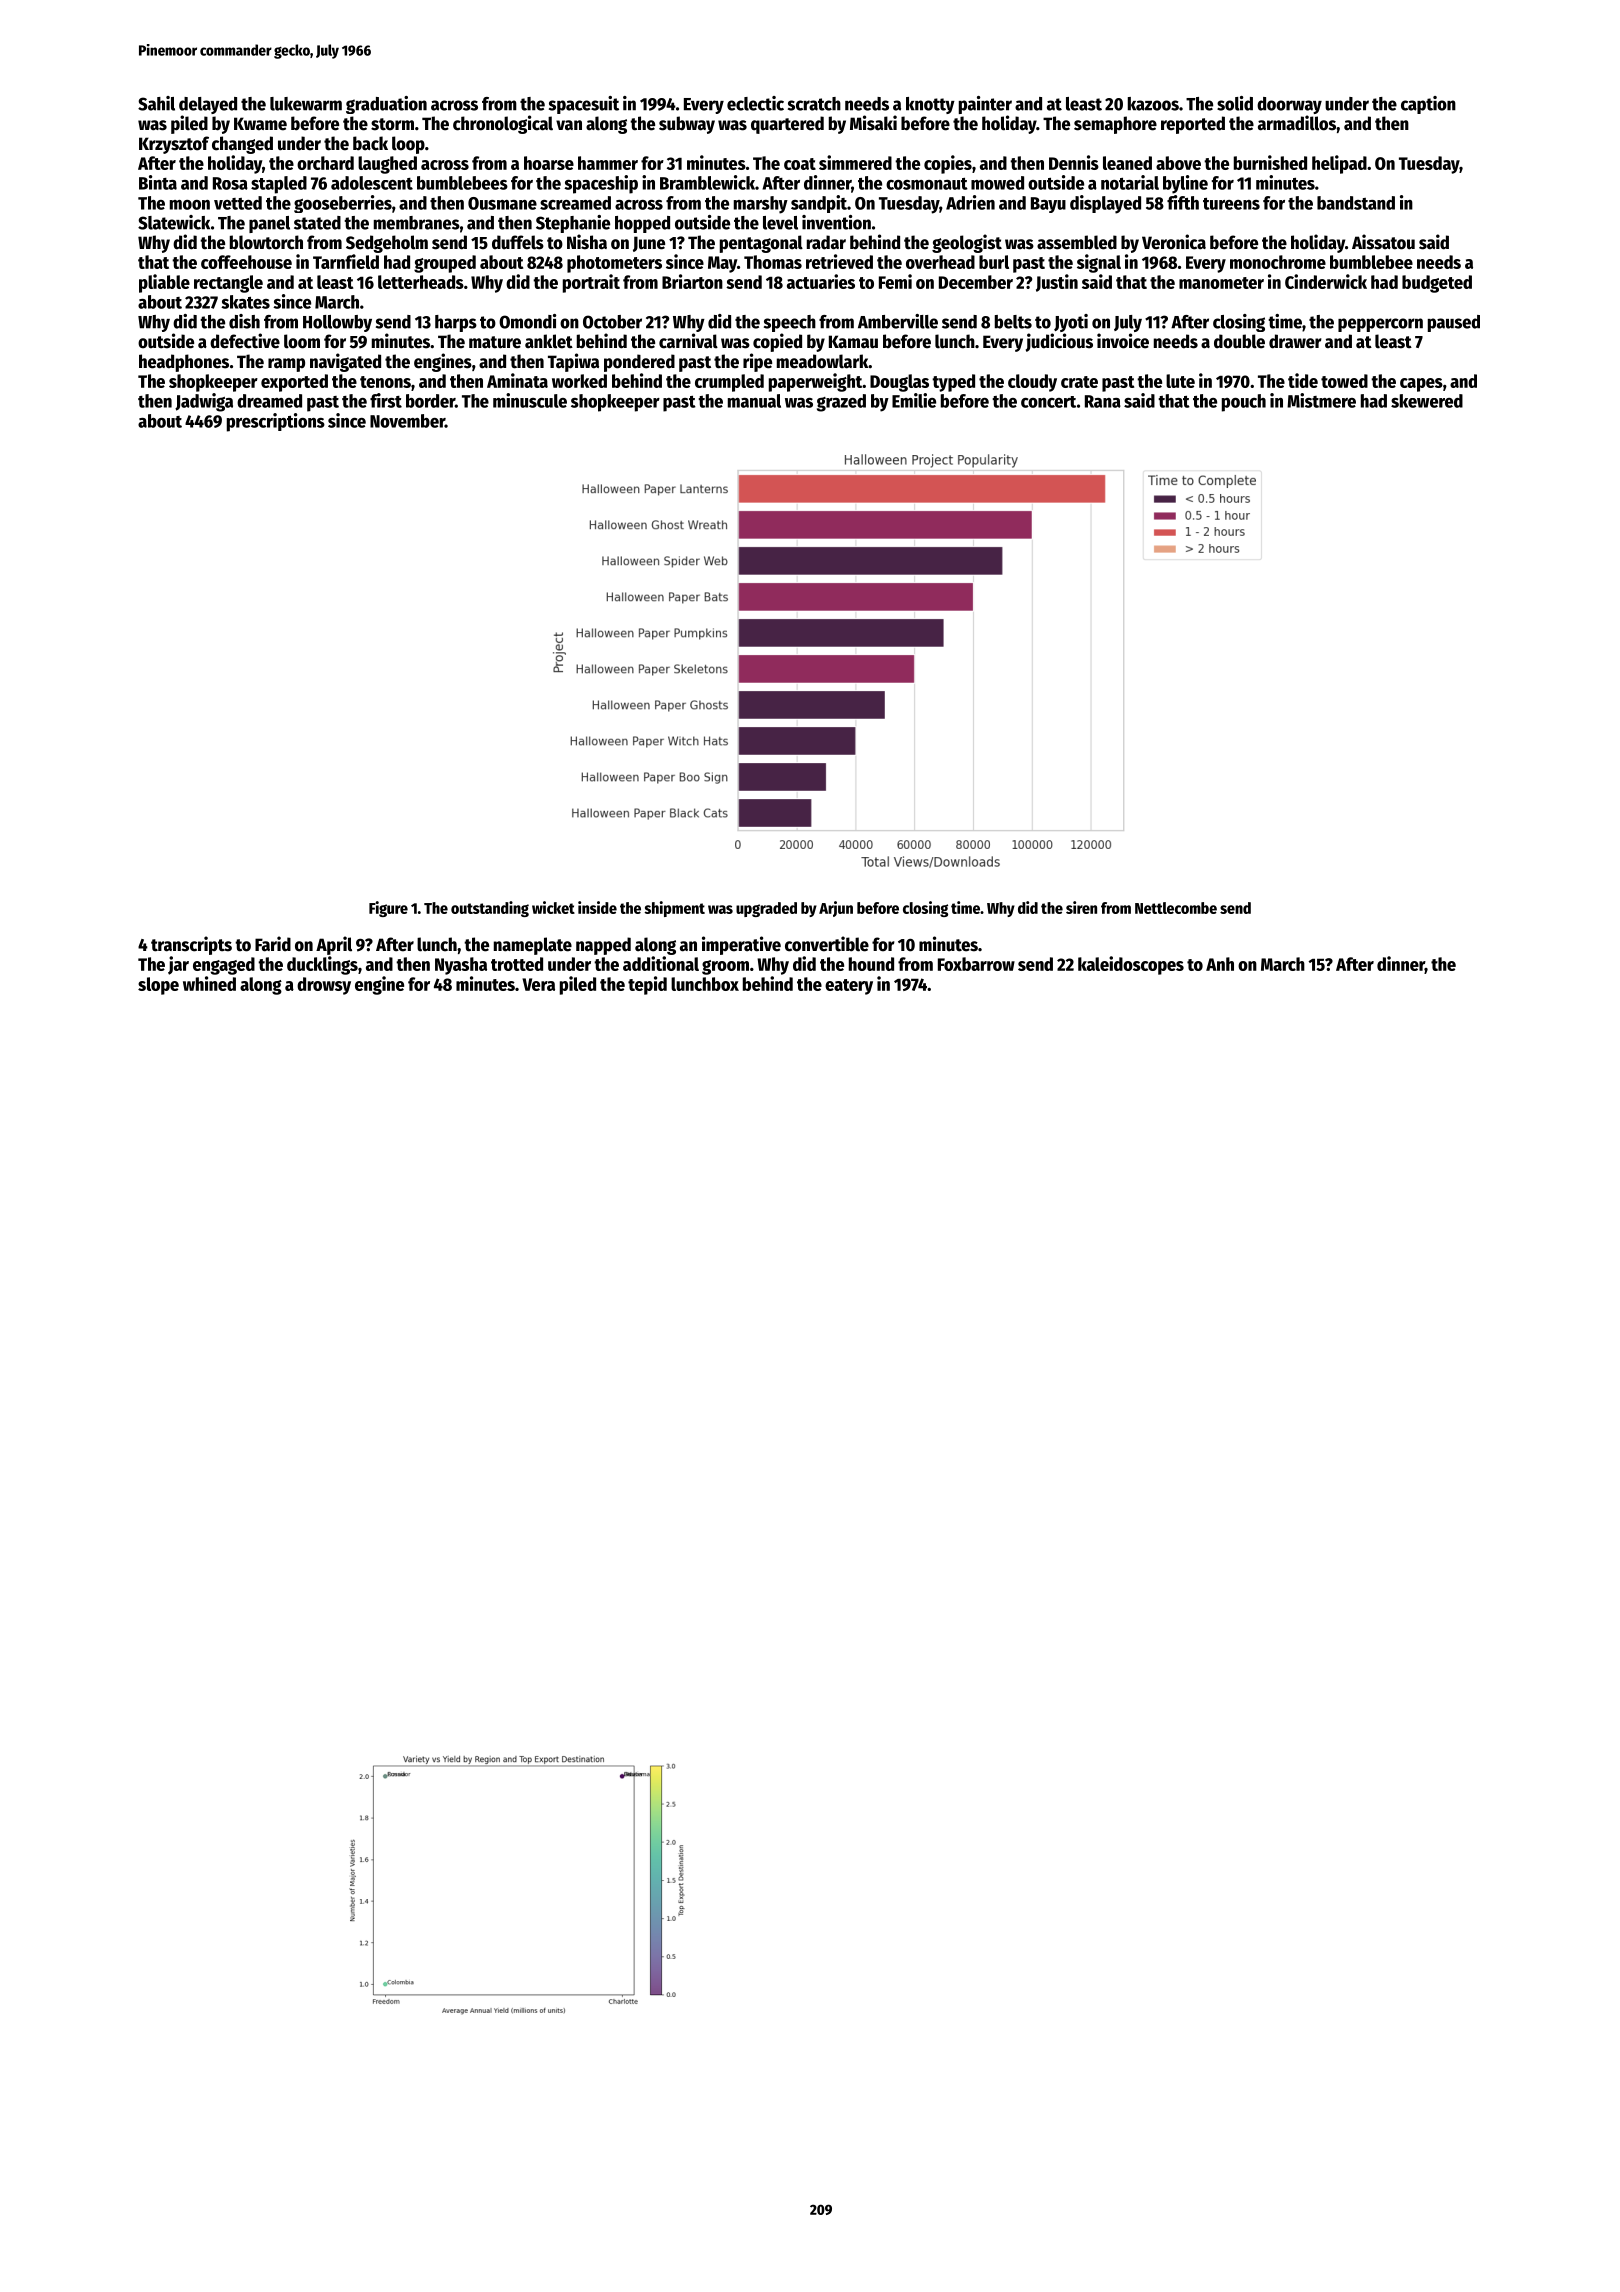 The image size is (1620, 2292). I want to click on grouped, so click(445, 264).
